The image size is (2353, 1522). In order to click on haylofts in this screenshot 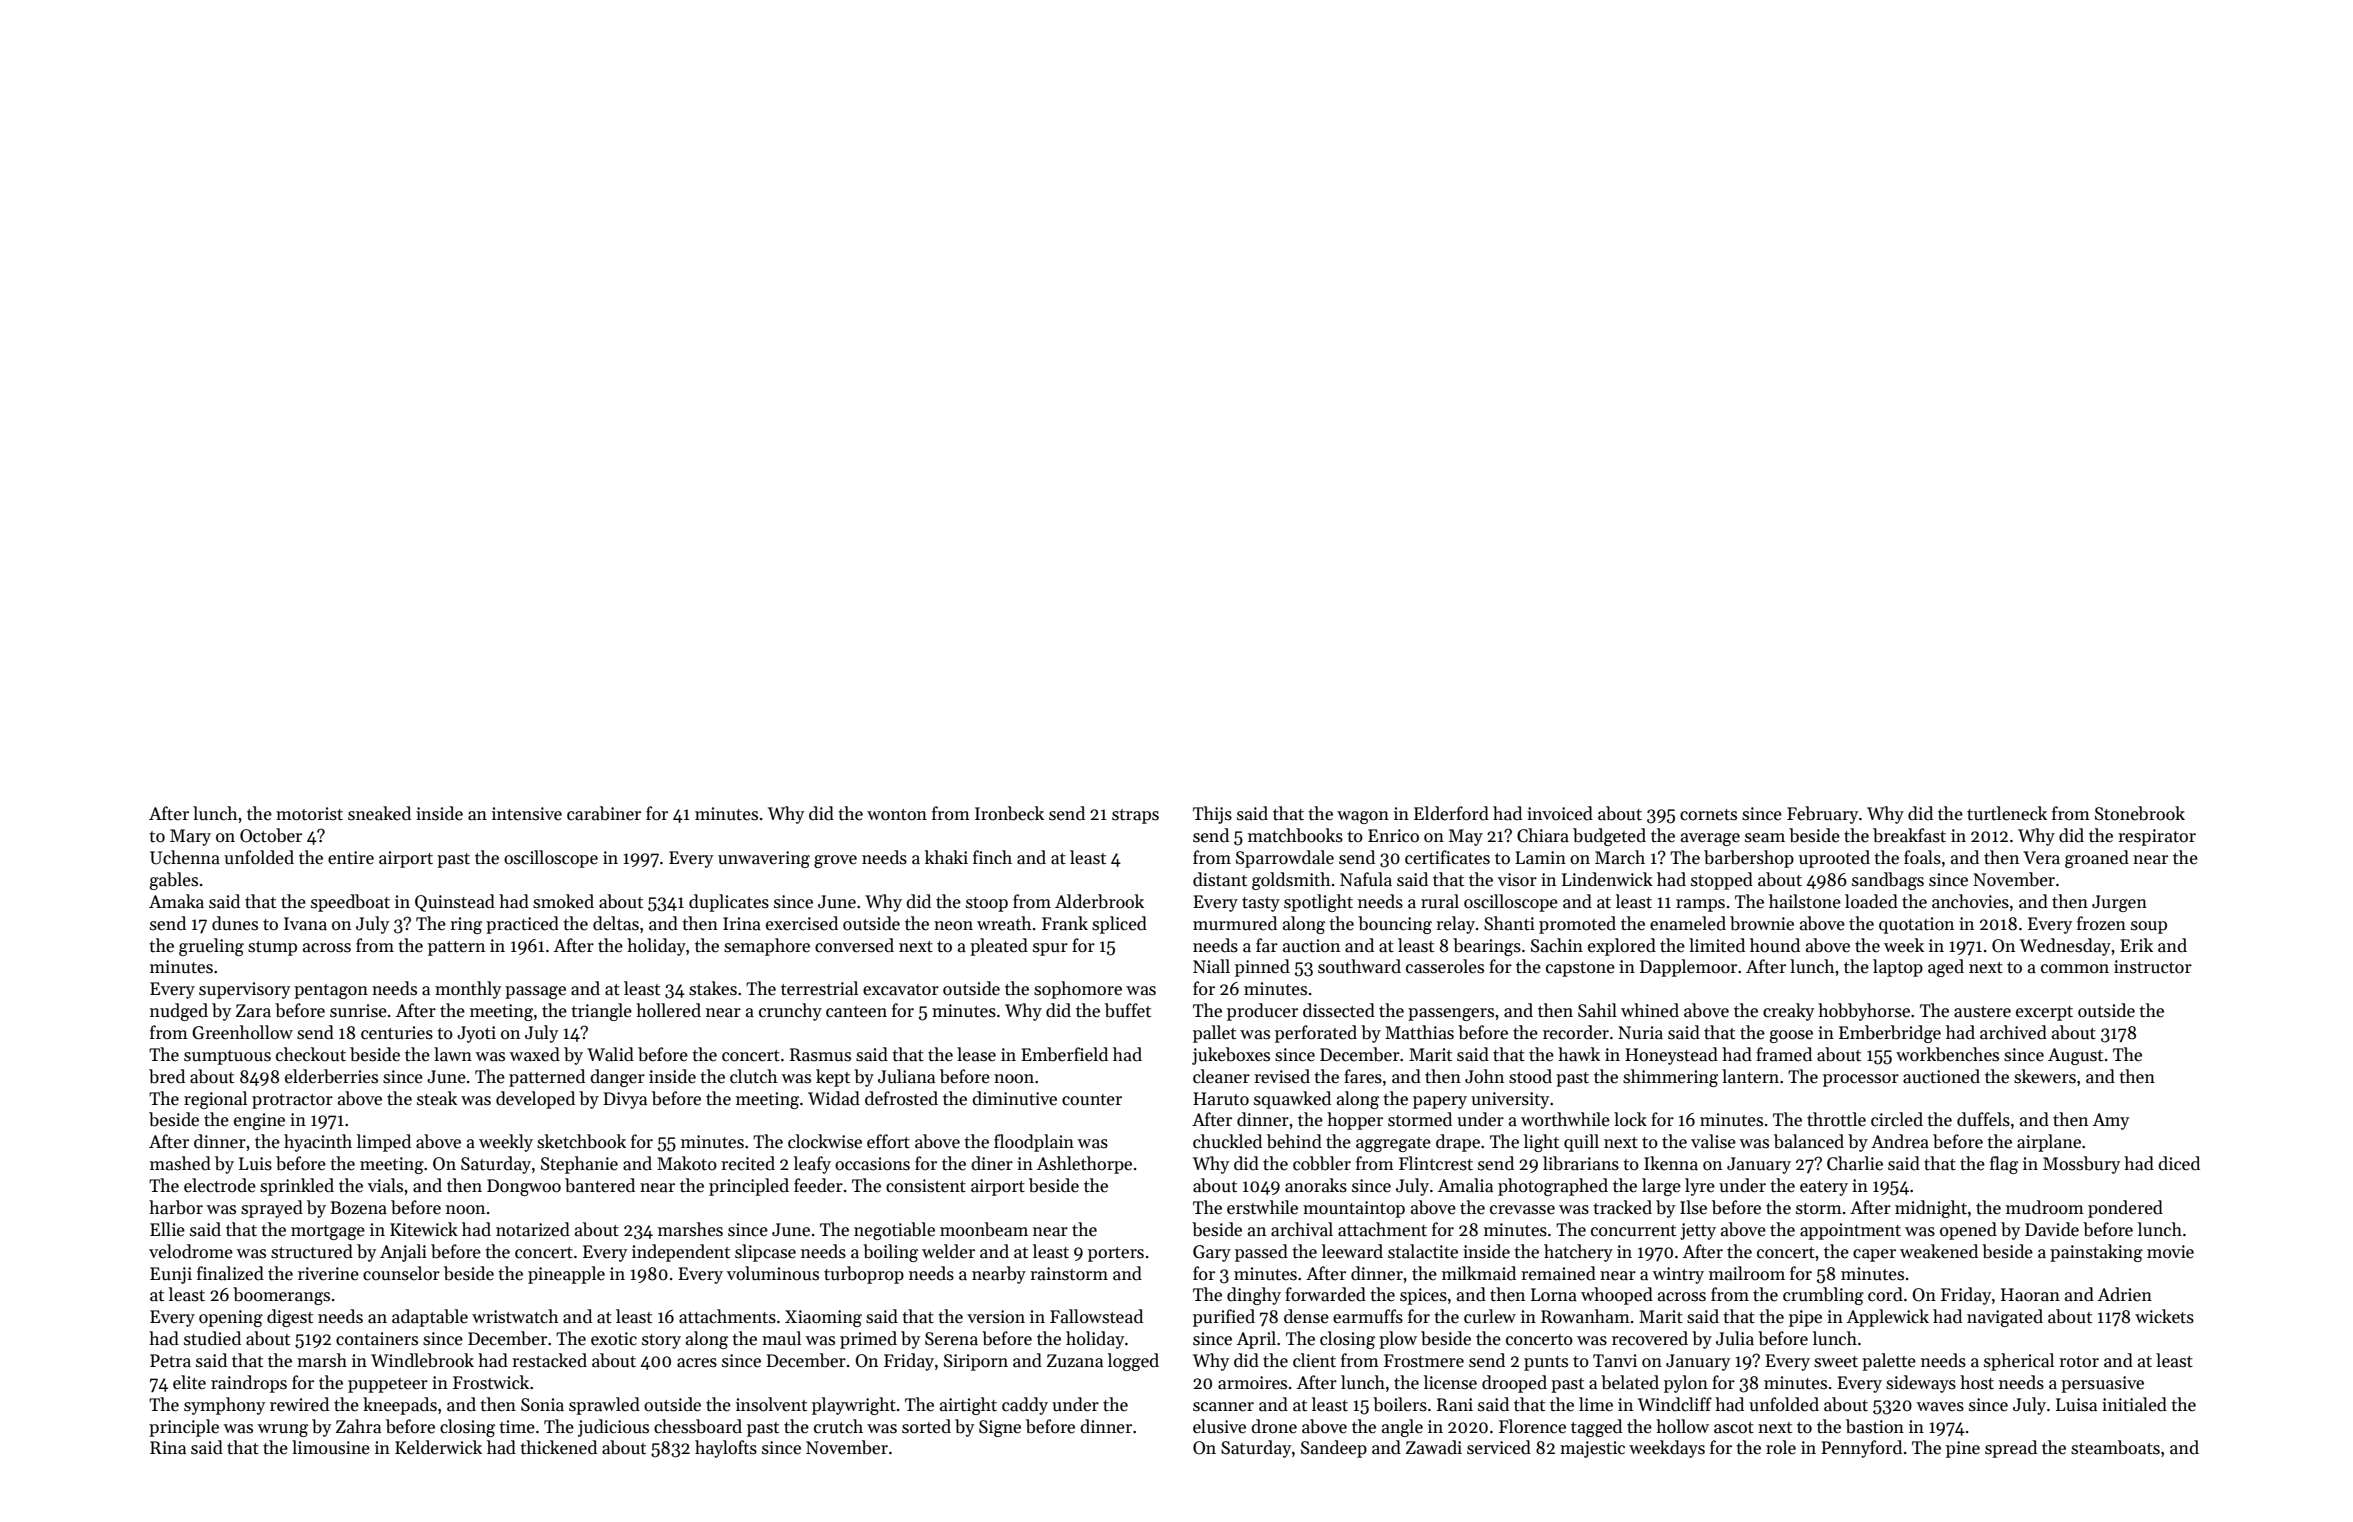, I will do `click(726, 1449)`.
